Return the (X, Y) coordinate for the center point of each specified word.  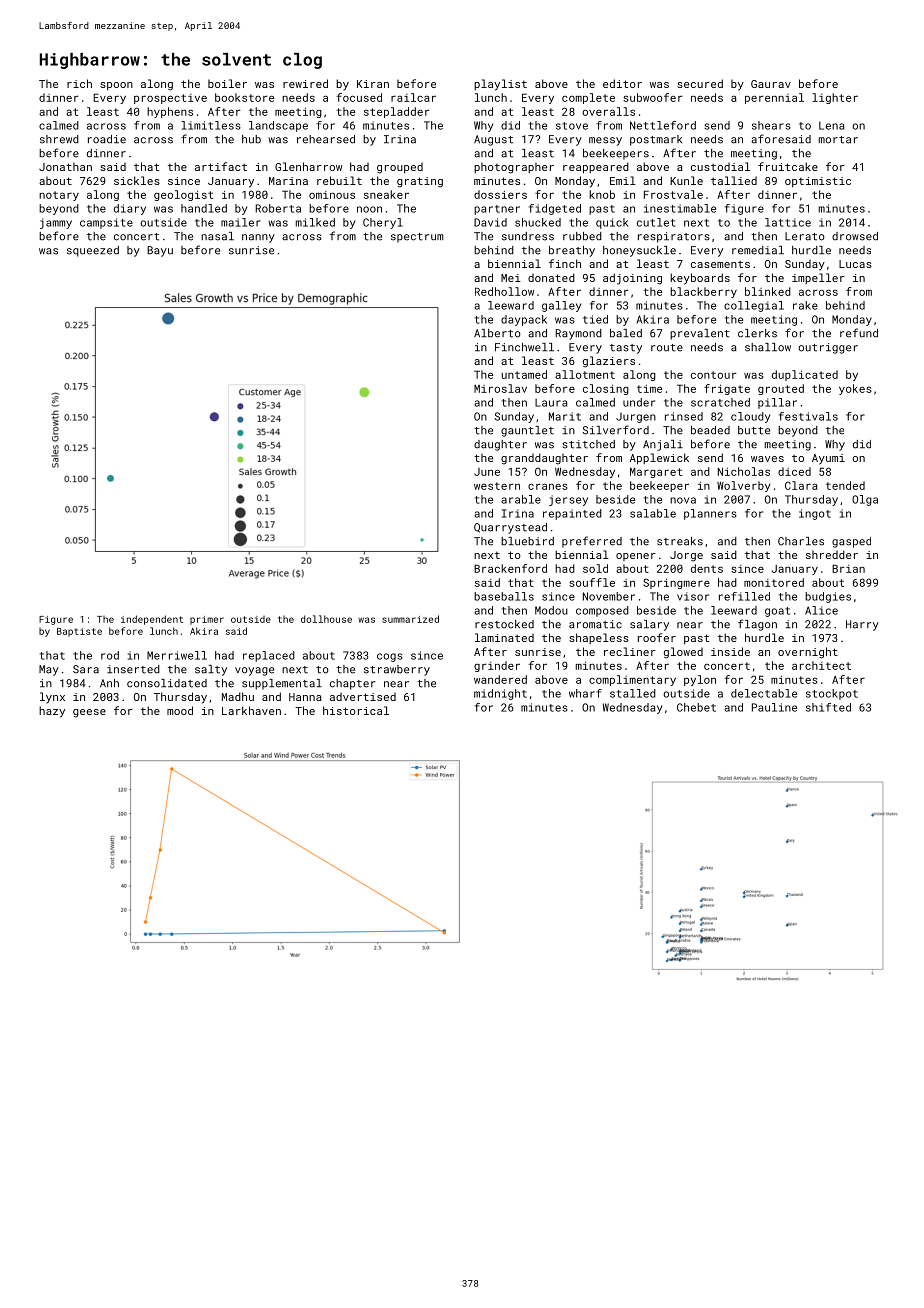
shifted (828, 707)
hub (251, 139)
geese (89, 713)
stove (572, 126)
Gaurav (771, 84)
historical (356, 710)
